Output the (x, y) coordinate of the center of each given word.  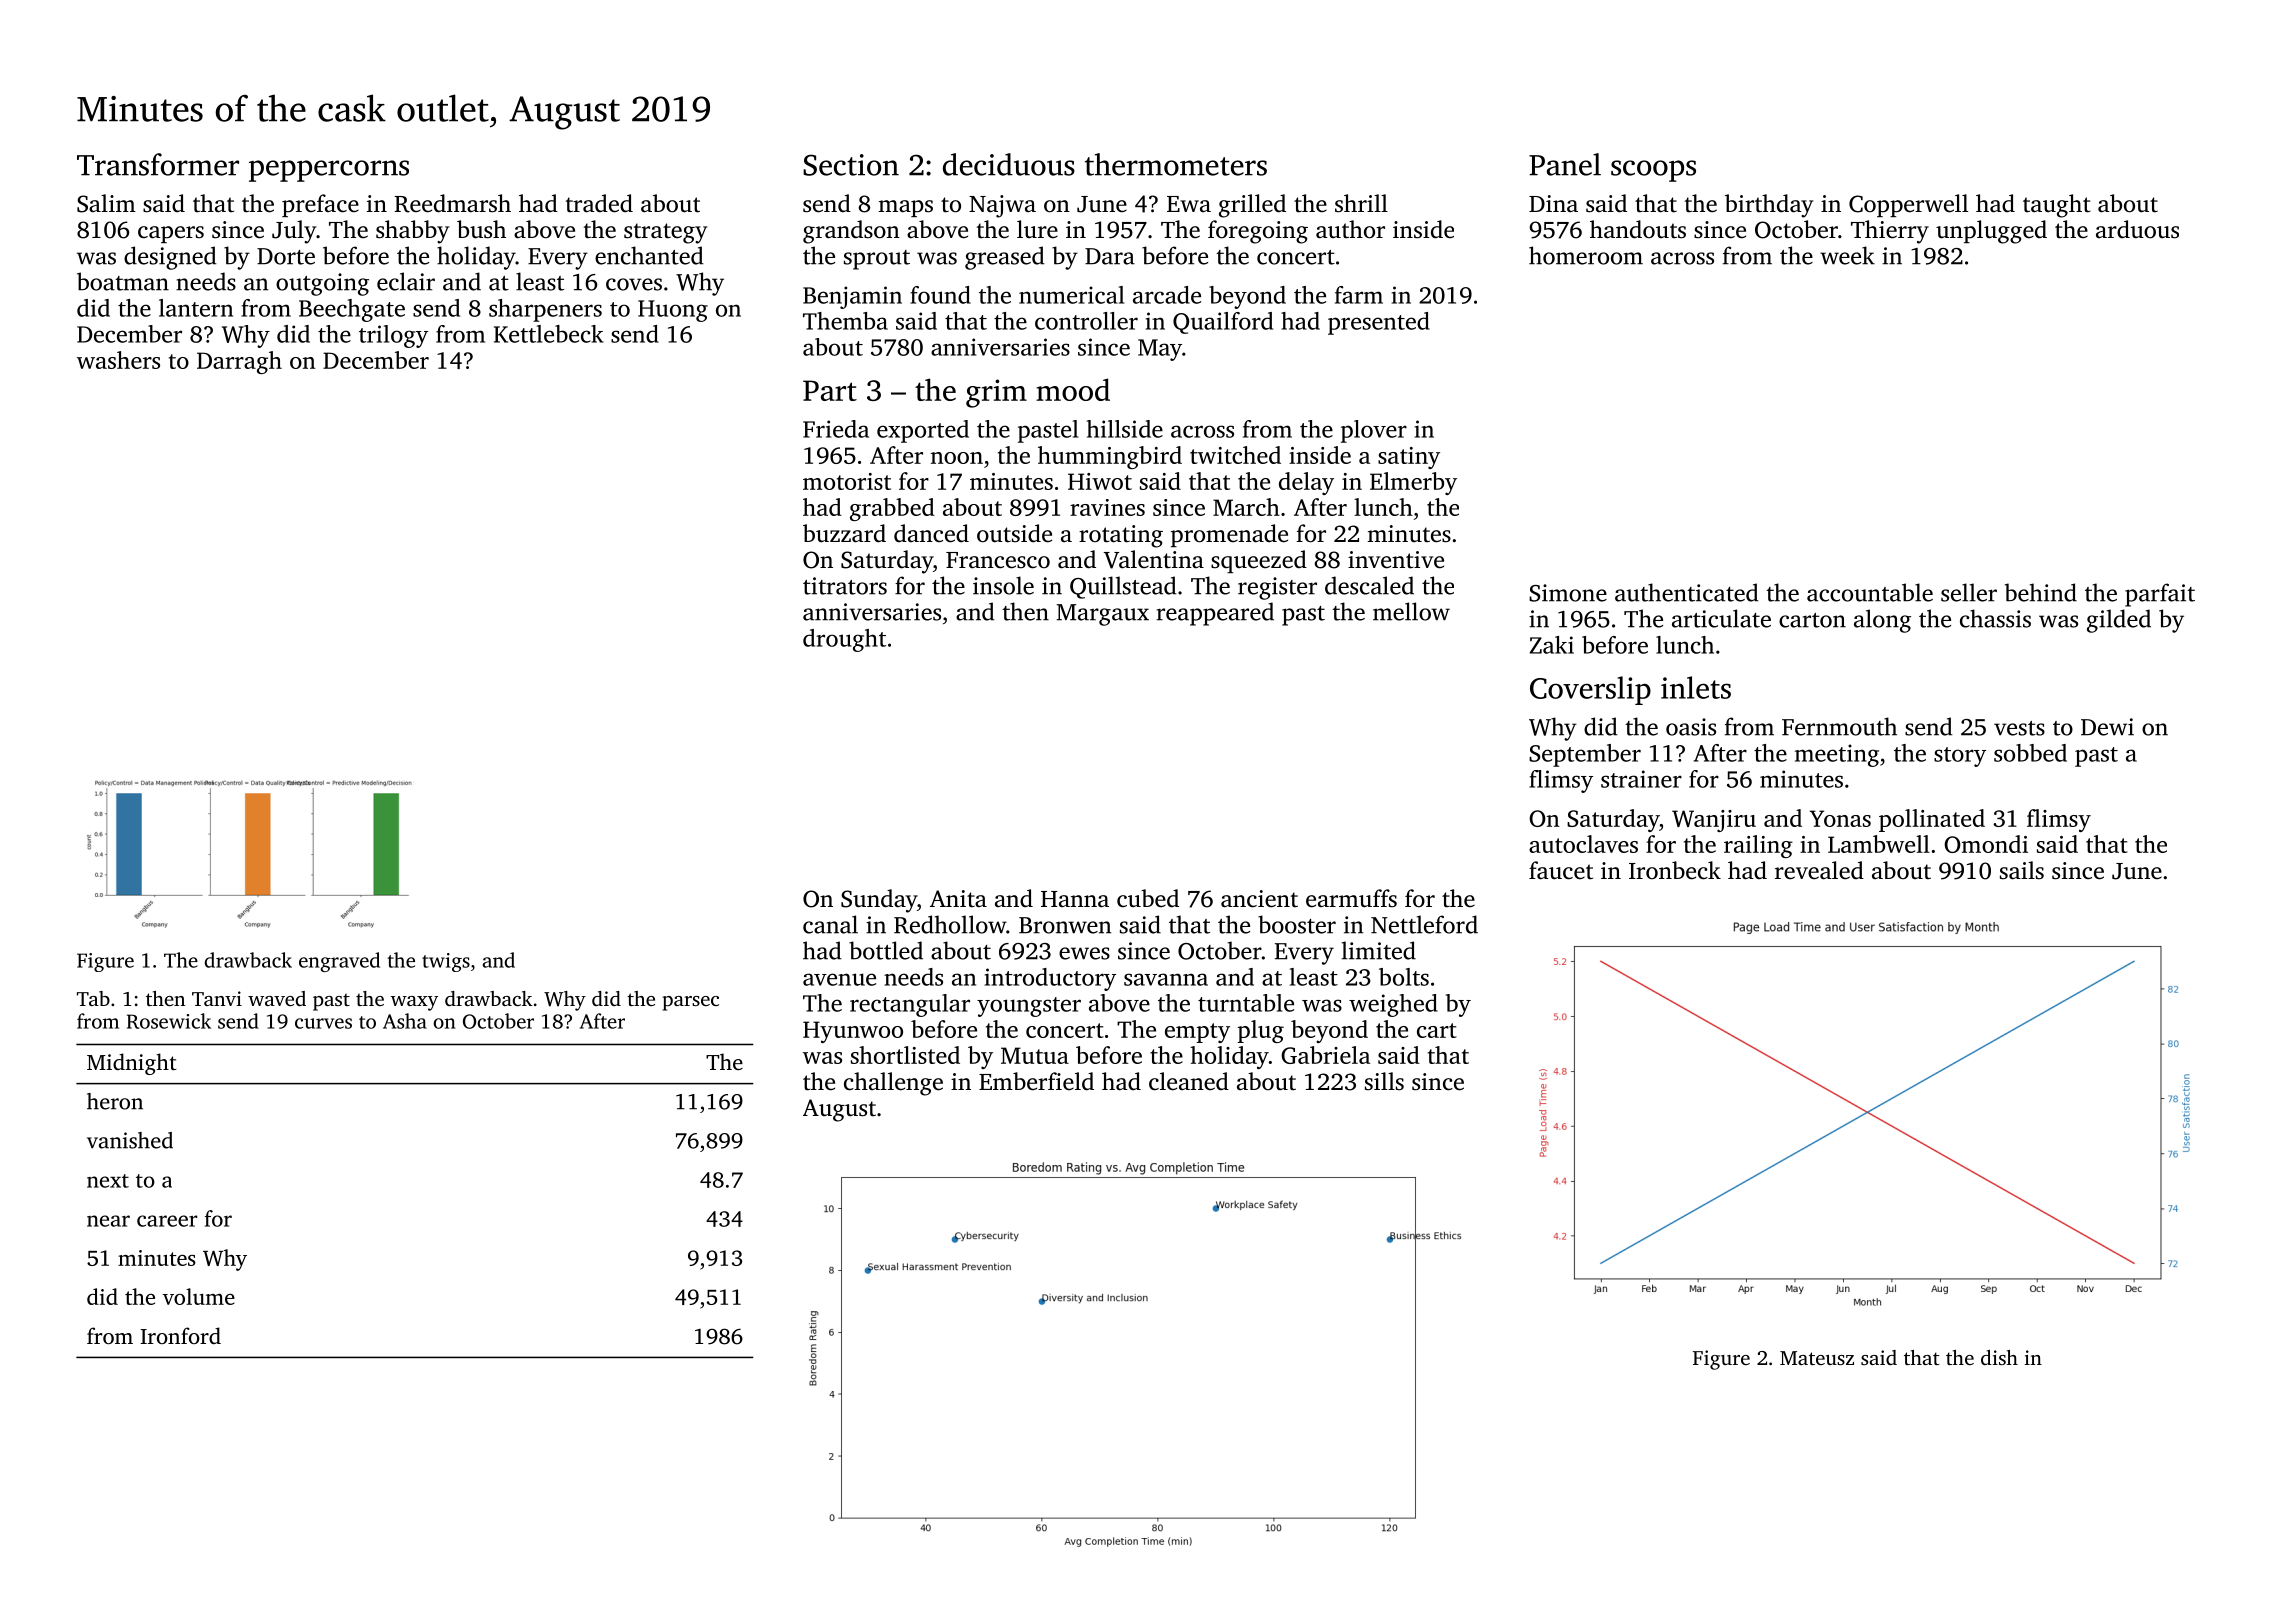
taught (2057, 206)
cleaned (1189, 1081)
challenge (893, 1084)
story (1960, 757)
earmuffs (1351, 898)
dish (1999, 1357)
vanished (130, 1140)
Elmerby (1413, 483)
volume (199, 1296)
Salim (106, 203)
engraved (339, 962)
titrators (845, 586)
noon (957, 458)
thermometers (1176, 164)
